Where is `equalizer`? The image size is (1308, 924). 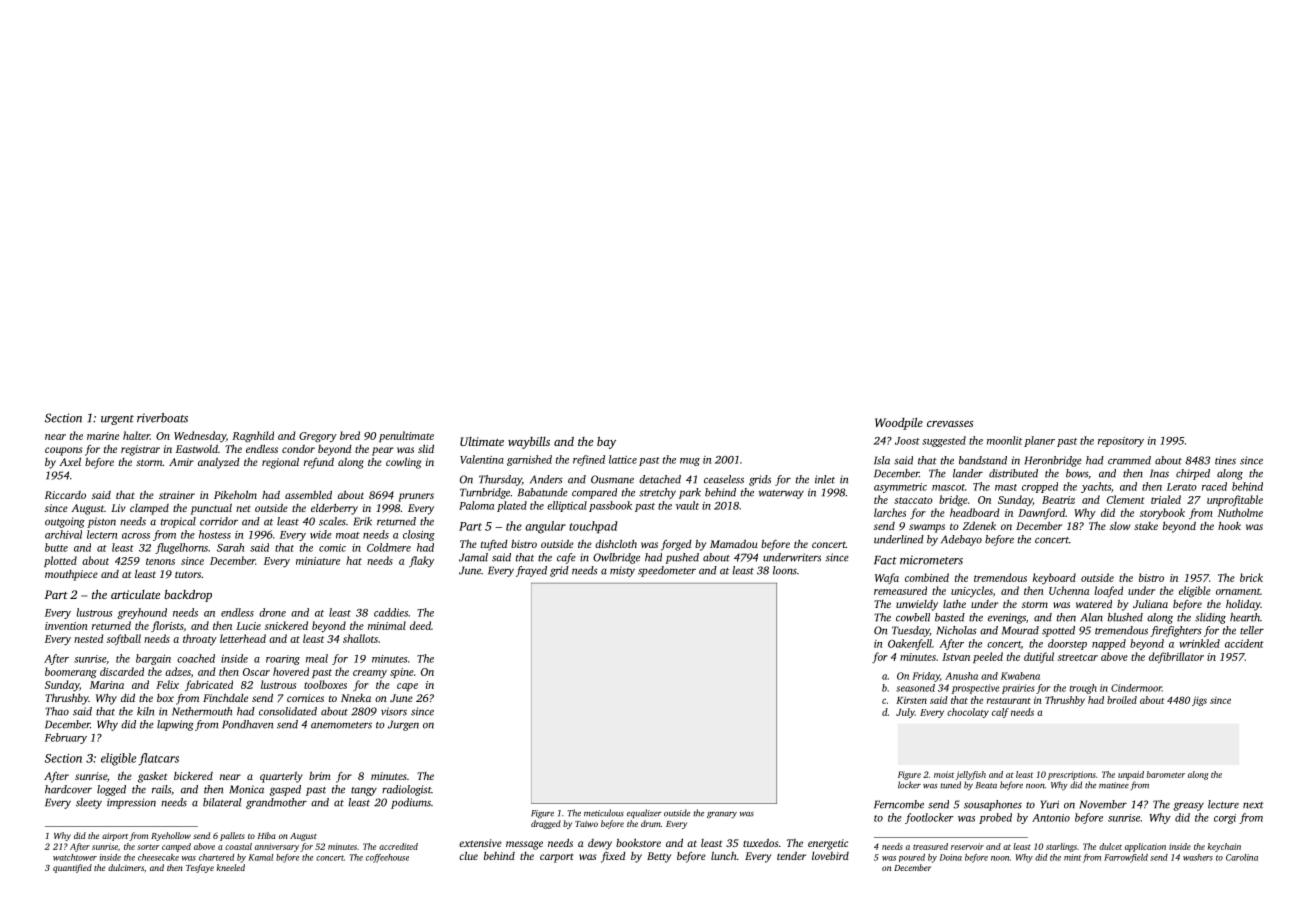
equalizer is located at coordinates (644, 813).
